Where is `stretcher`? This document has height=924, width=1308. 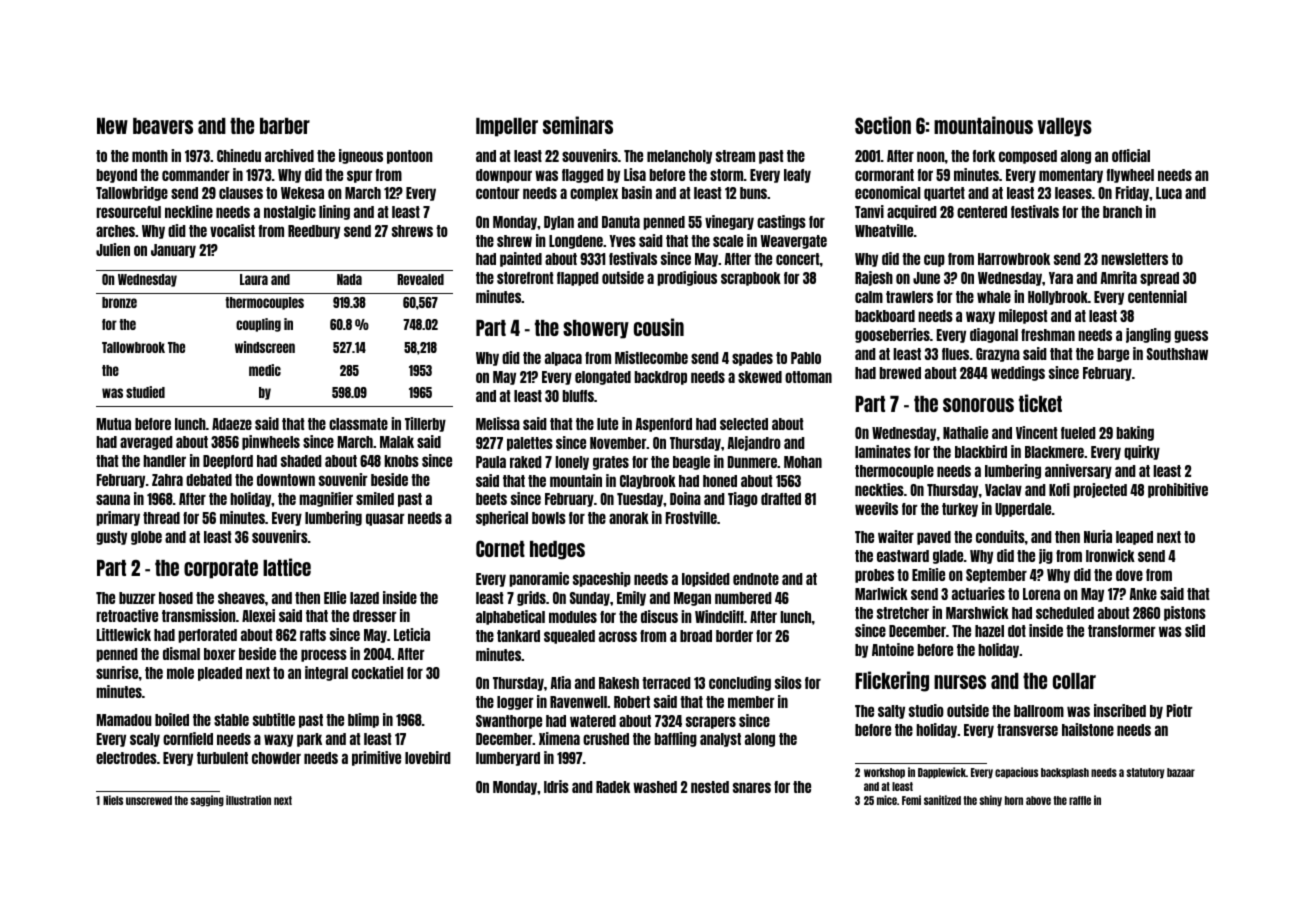
stretcher is located at coordinates (903, 613).
